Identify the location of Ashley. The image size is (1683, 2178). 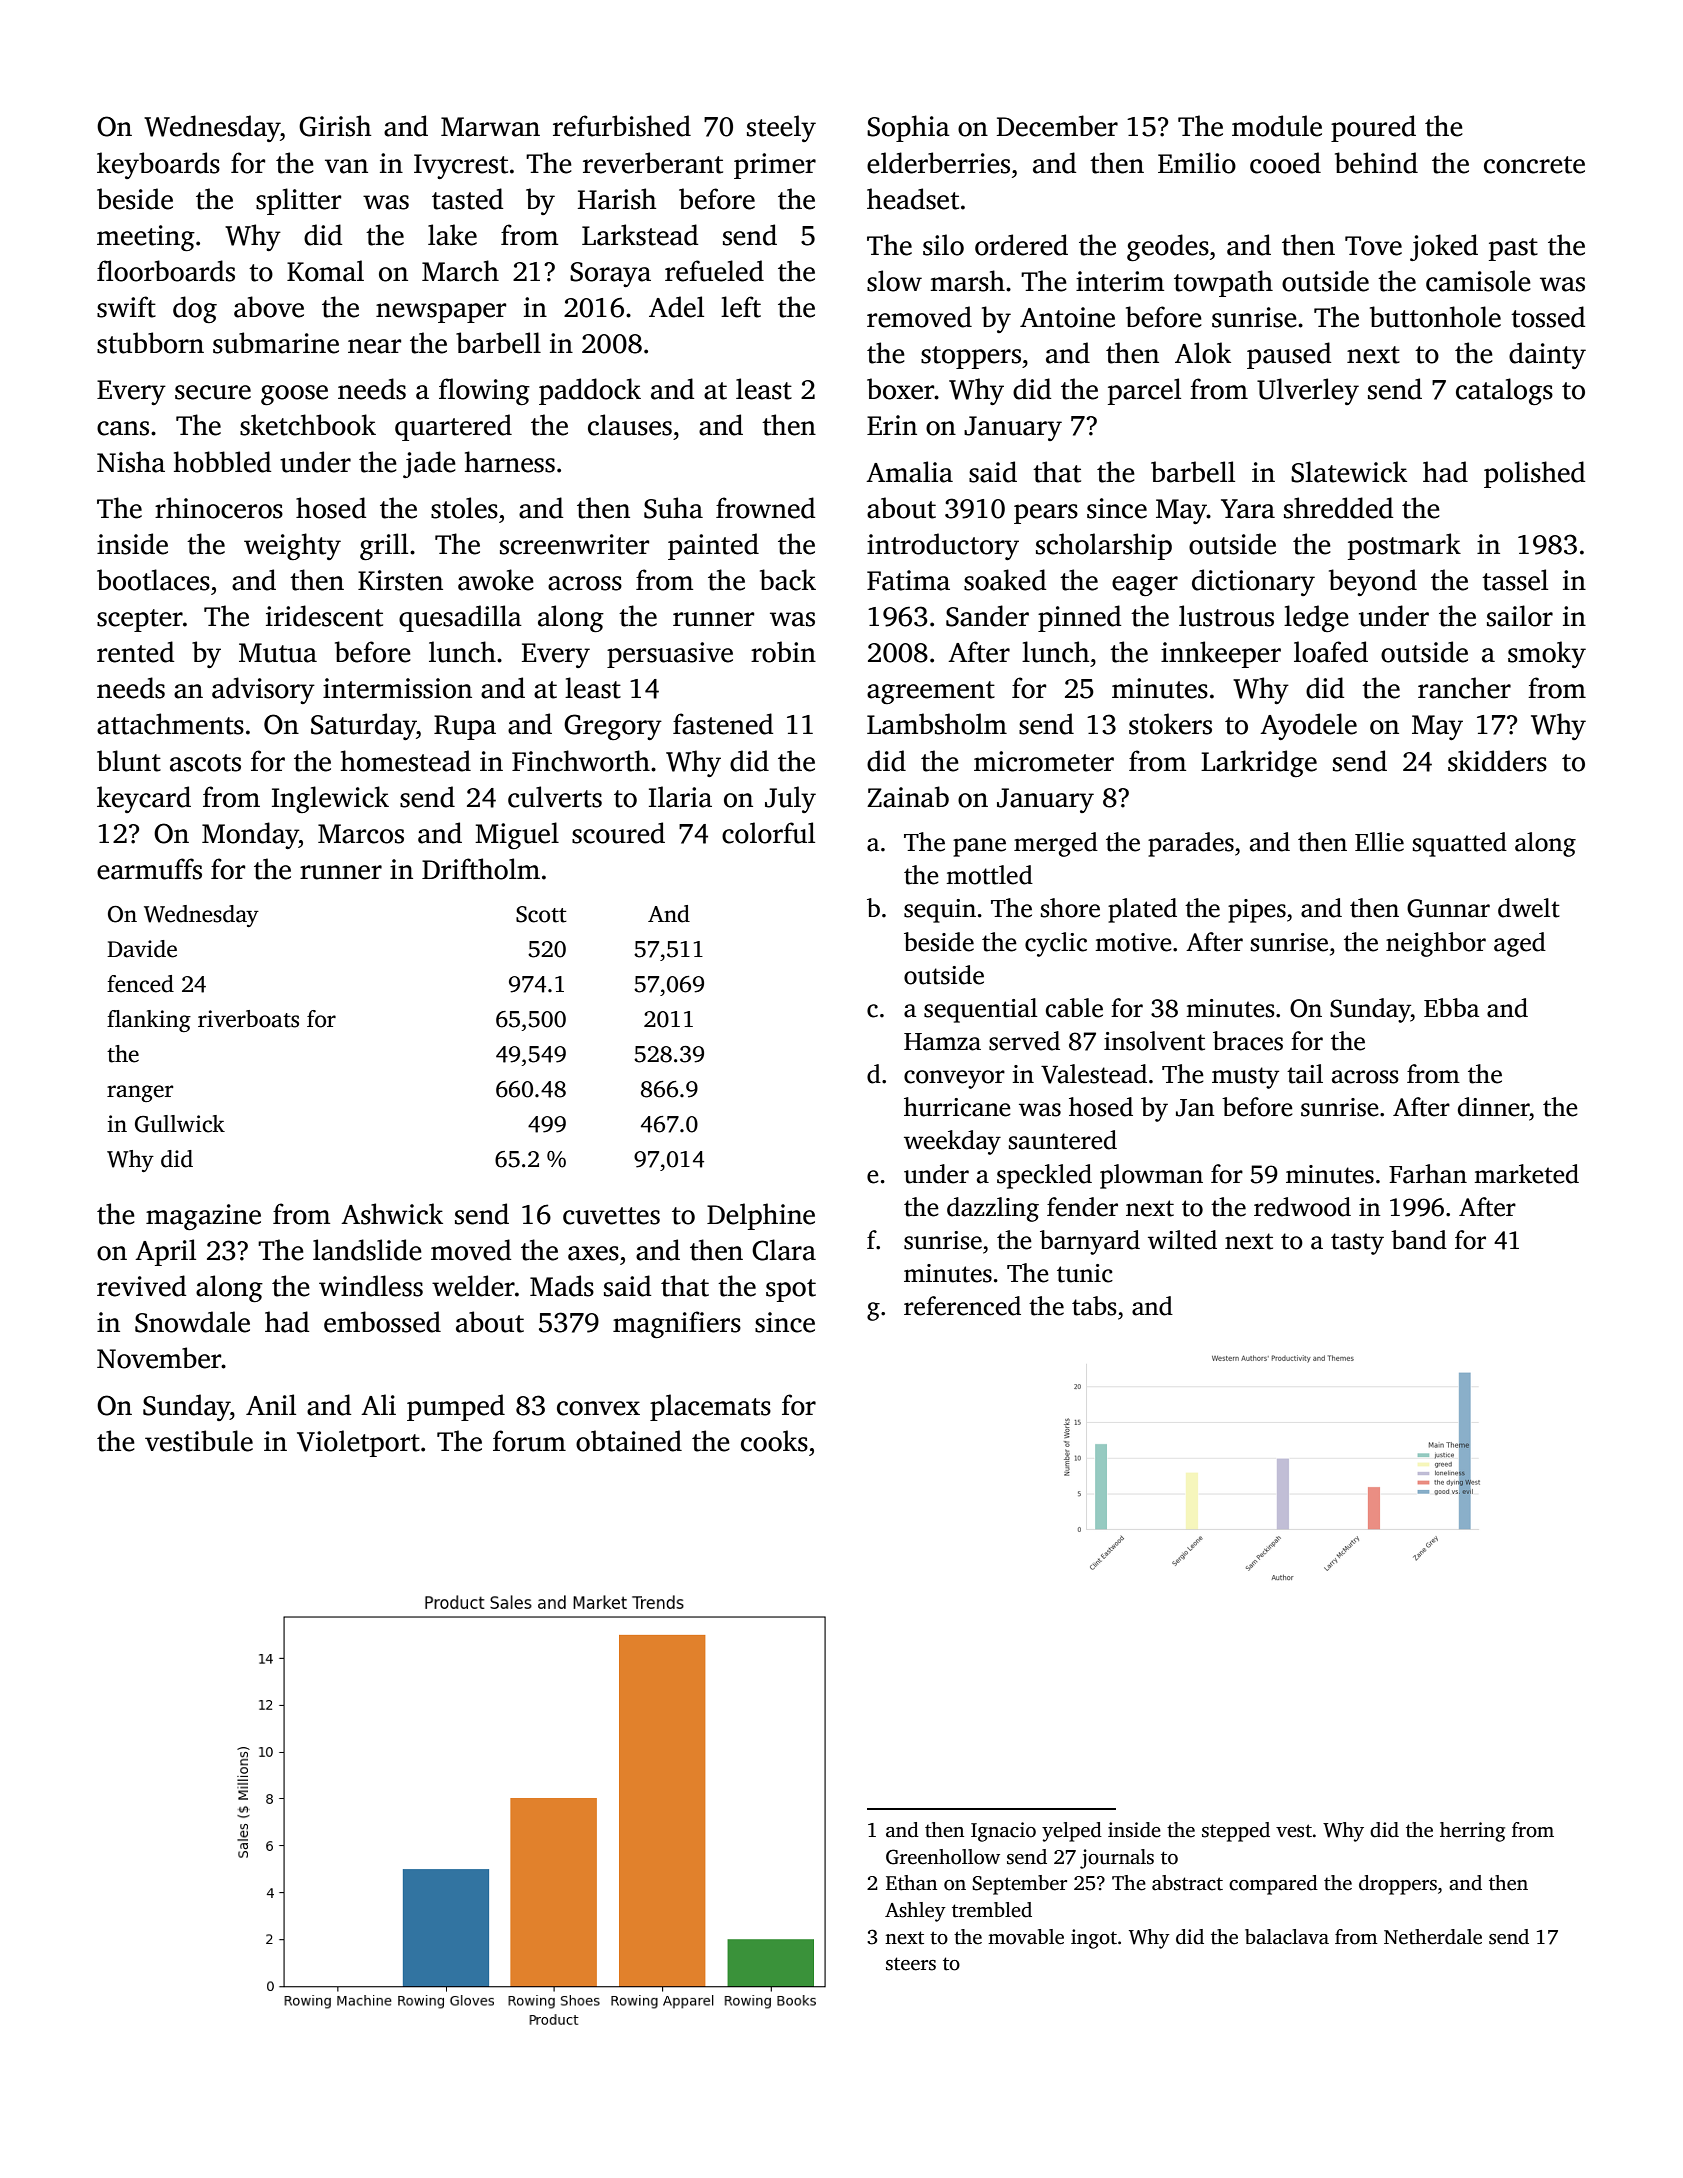
(915, 1912).
